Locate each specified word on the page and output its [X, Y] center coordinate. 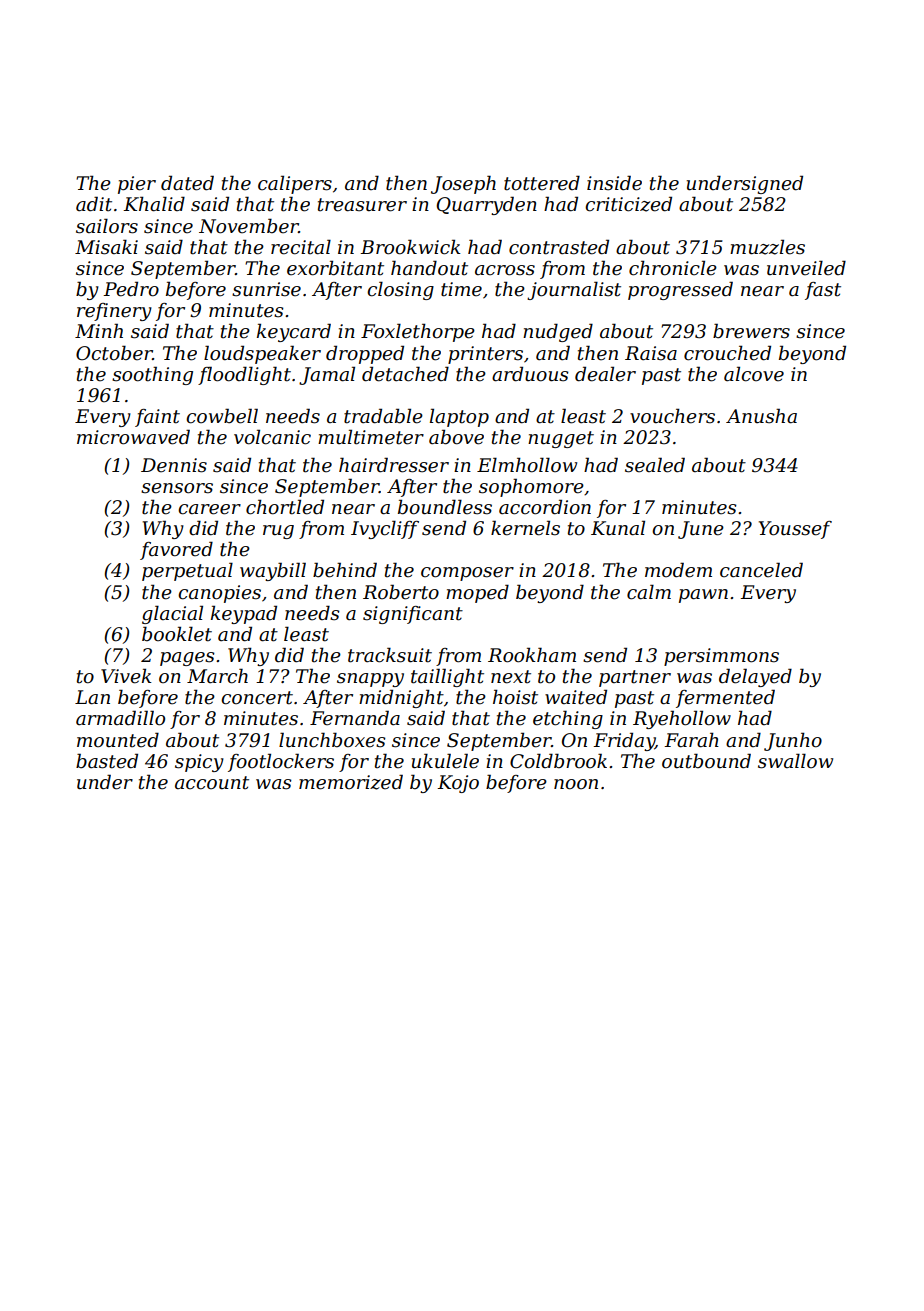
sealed [655, 465]
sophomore [531, 487]
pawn [703, 596]
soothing [152, 375]
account [212, 783]
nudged [558, 332]
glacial [172, 614]
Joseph [463, 184]
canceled [761, 570]
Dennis [174, 465]
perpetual [187, 571]
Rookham [532, 655]
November [249, 226]
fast [823, 291]
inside [614, 183]
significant [413, 615]
